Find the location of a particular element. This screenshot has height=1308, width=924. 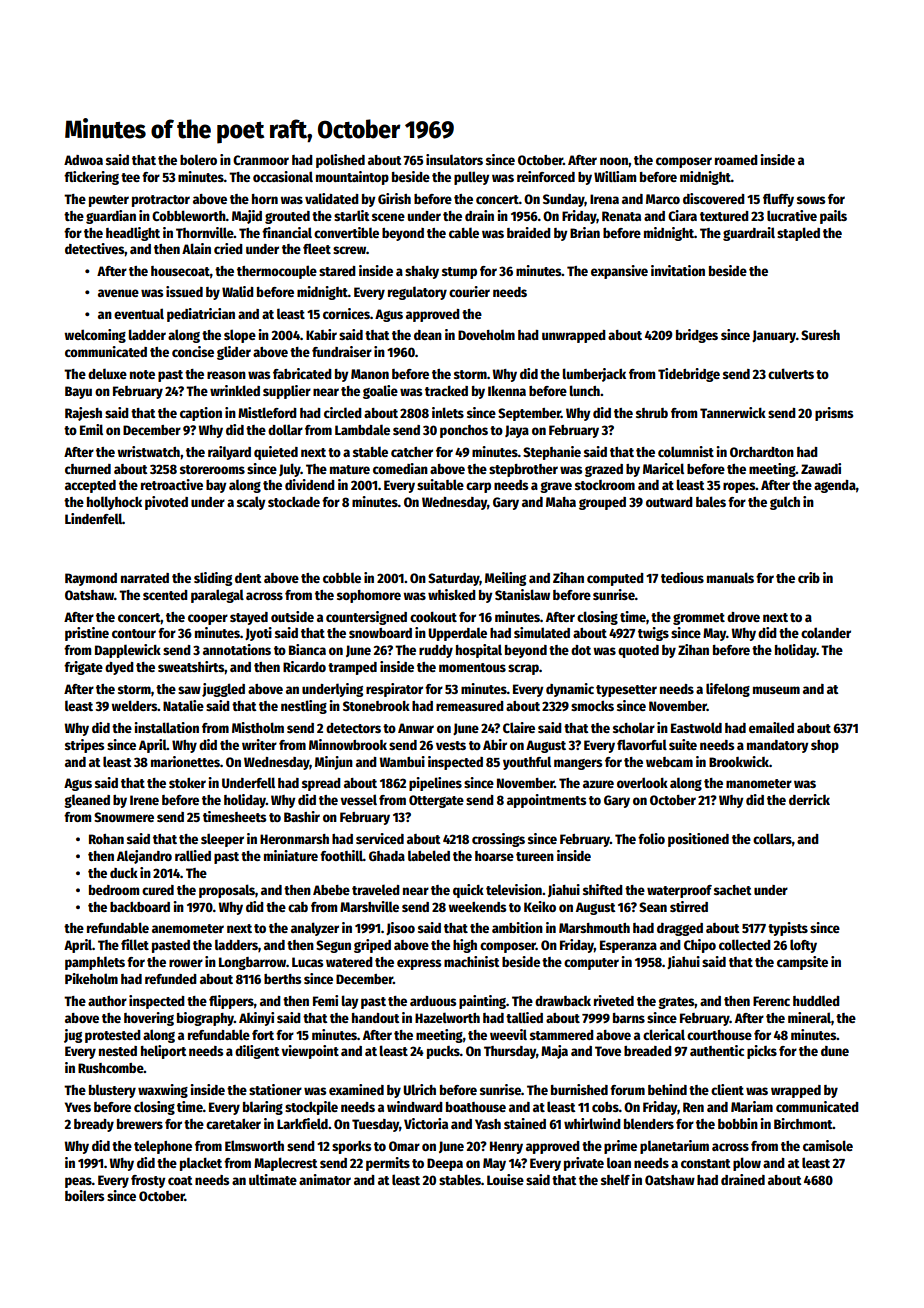

smocks is located at coordinates (592, 706).
